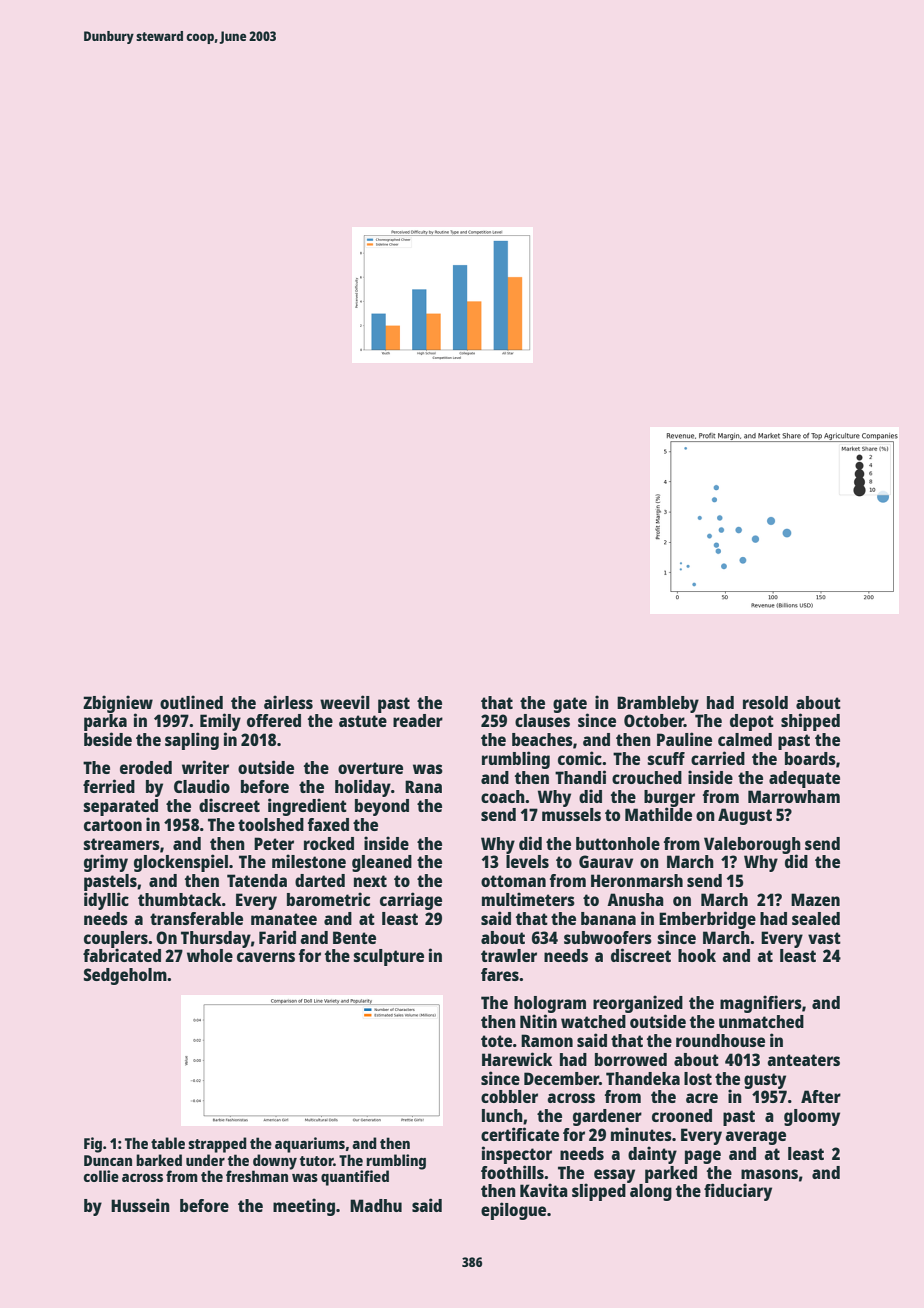 This image has height=1308, width=924. Describe the element at coordinates (812, 1117) in the image. I see `gloomy` at that location.
